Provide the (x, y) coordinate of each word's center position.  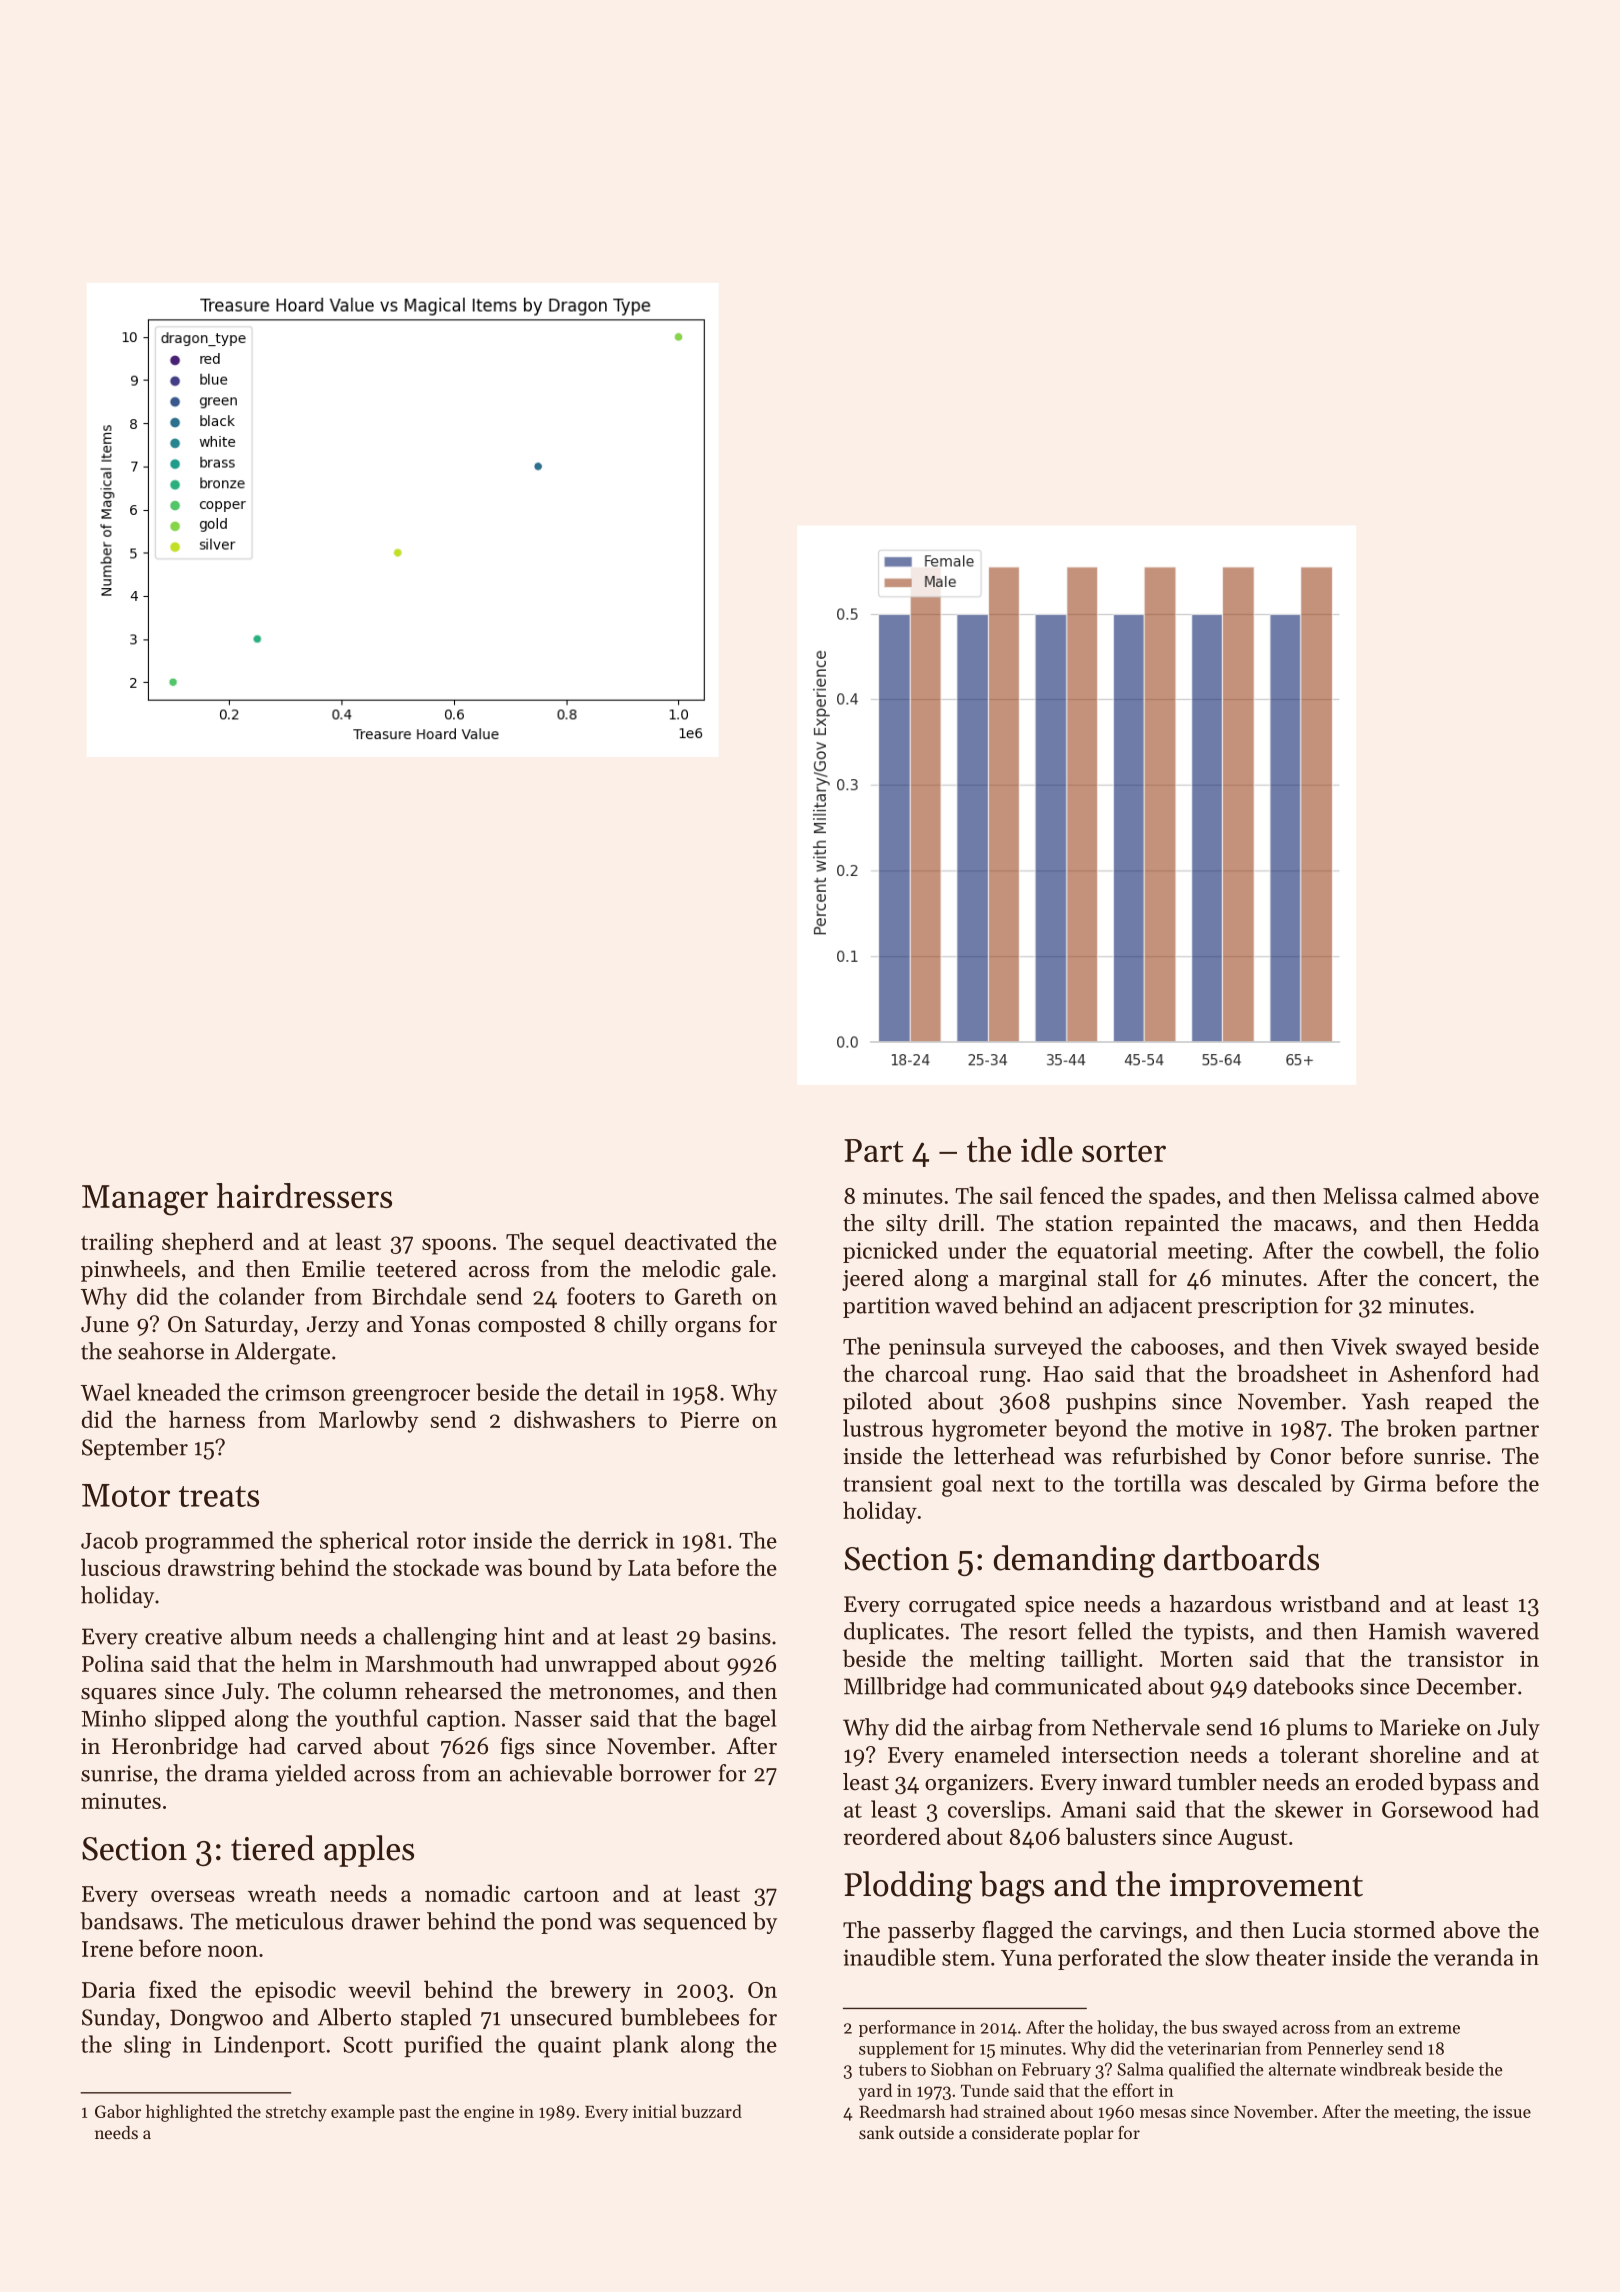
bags (1012, 1887)
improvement (1266, 1888)
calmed (1439, 1195)
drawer (386, 1921)
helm (307, 1663)
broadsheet (1292, 1373)
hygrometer (989, 1430)
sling (147, 2046)
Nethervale (1146, 1727)
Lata (649, 1568)
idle (1047, 1149)
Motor (126, 1495)
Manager (145, 1200)
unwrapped (601, 1665)
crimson (305, 1392)
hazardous (1220, 1604)
